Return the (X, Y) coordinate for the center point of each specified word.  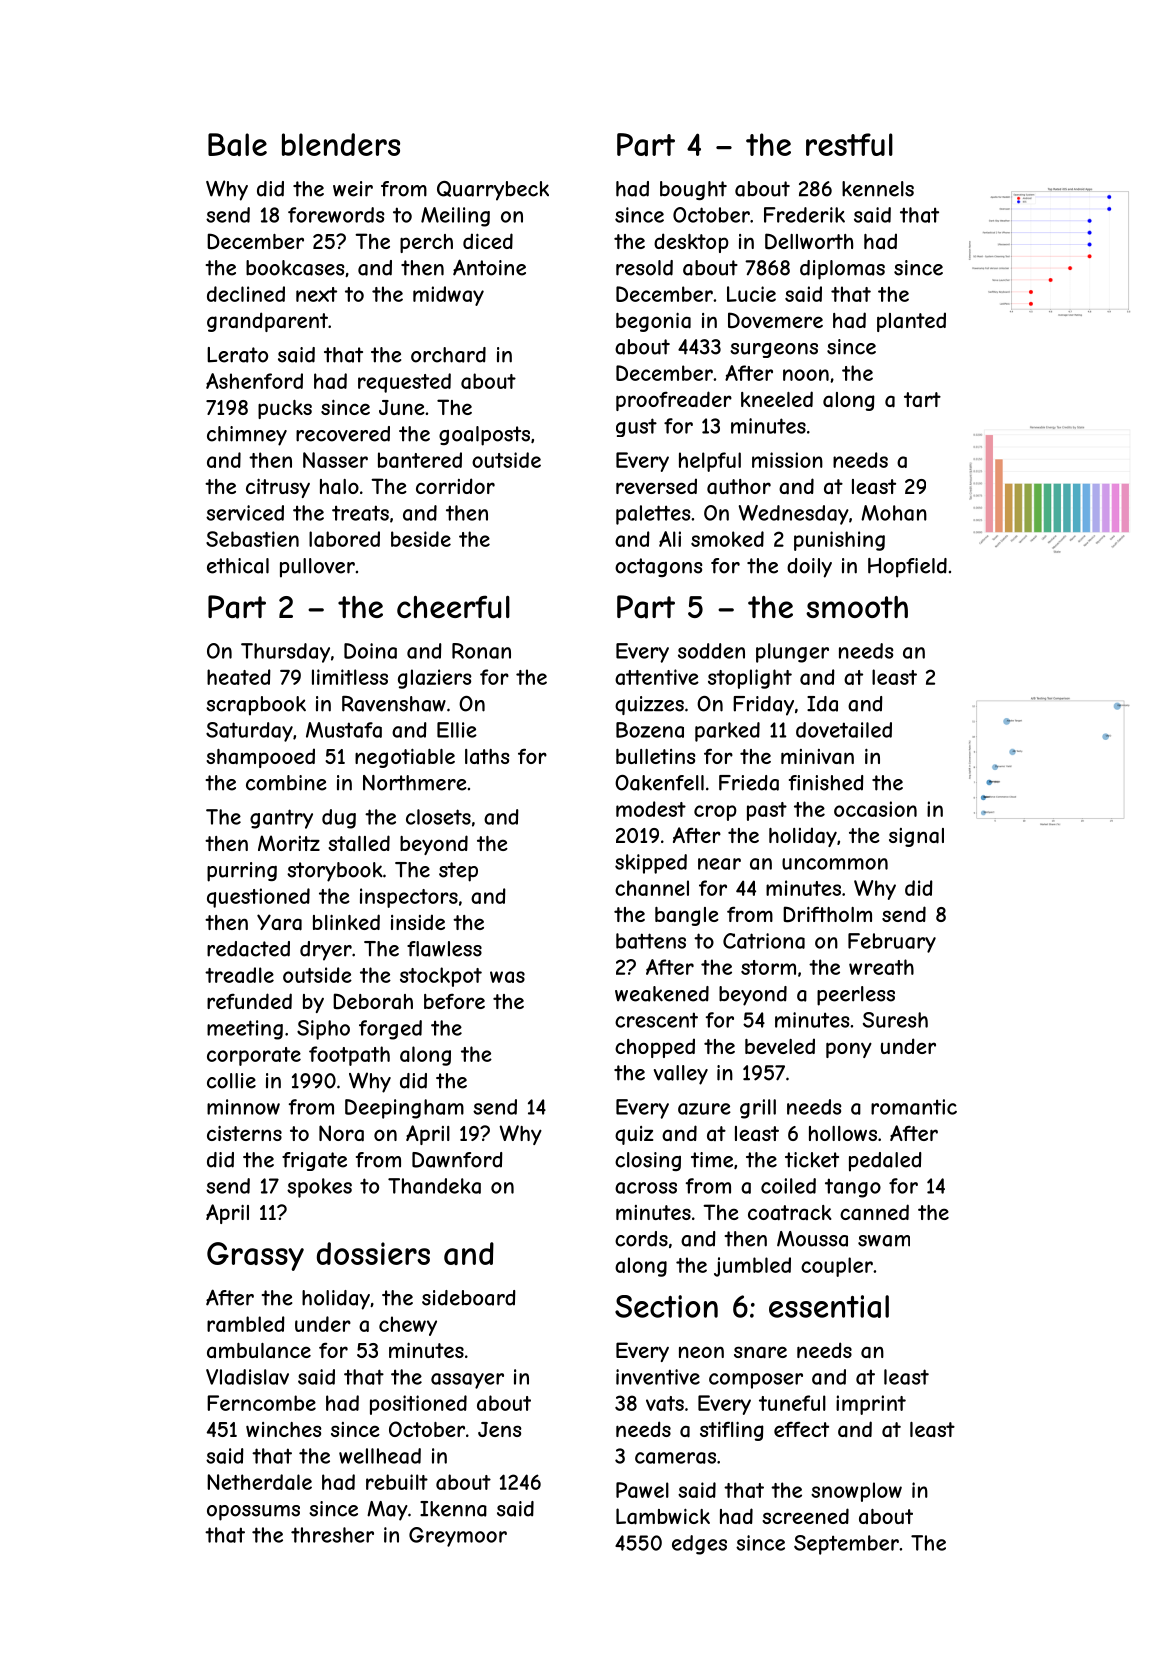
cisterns (244, 1133)
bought (693, 190)
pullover (317, 568)
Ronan (481, 651)
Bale (237, 144)
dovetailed (844, 730)
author (739, 487)
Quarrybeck (493, 191)
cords (641, 1239)
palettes (653, 515)
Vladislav (247, 1377)
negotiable (405, 758)
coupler (837, 1267)
